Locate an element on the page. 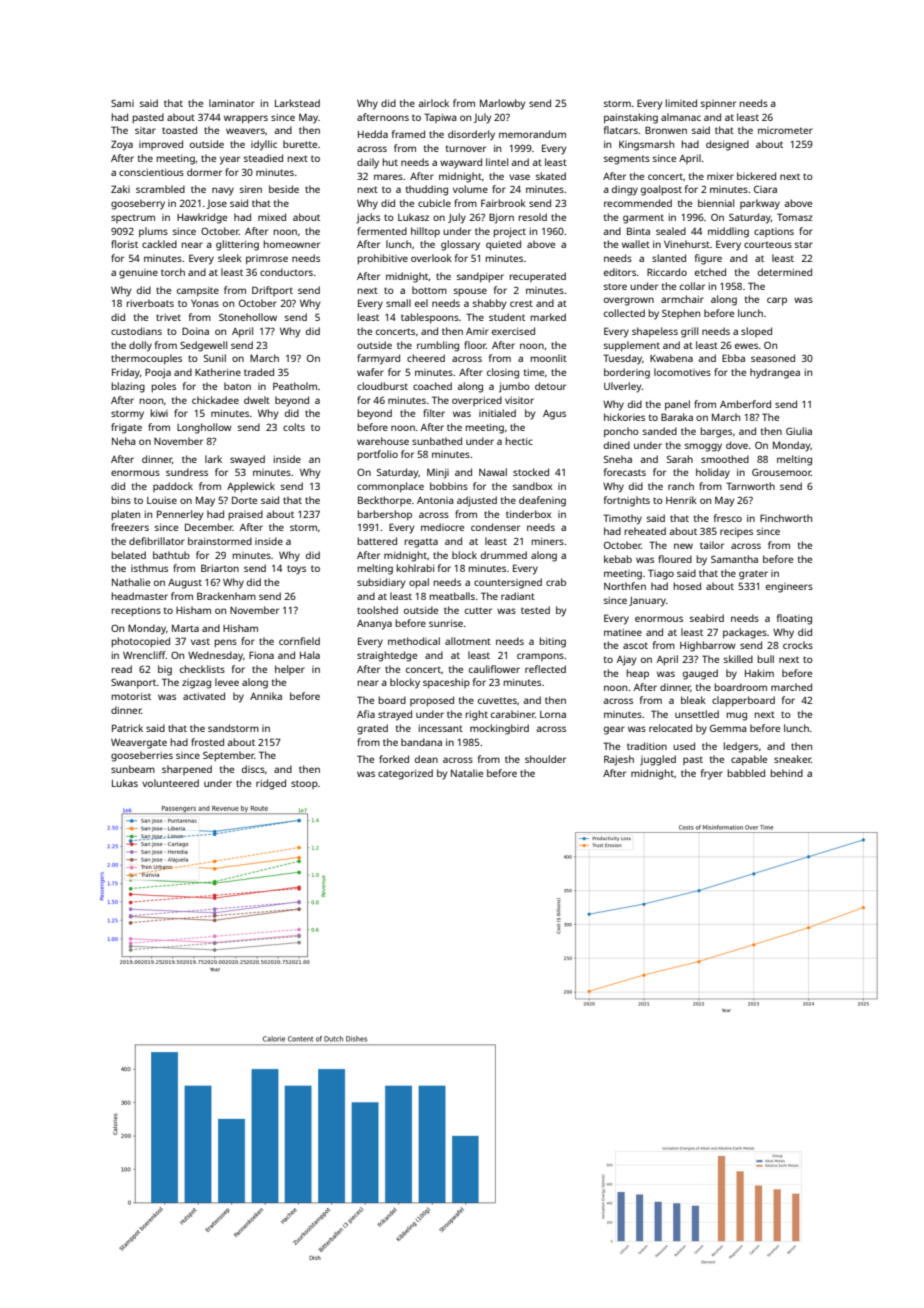 This document has height=1308, width=924. grated is located at coordinates (372, 729).
